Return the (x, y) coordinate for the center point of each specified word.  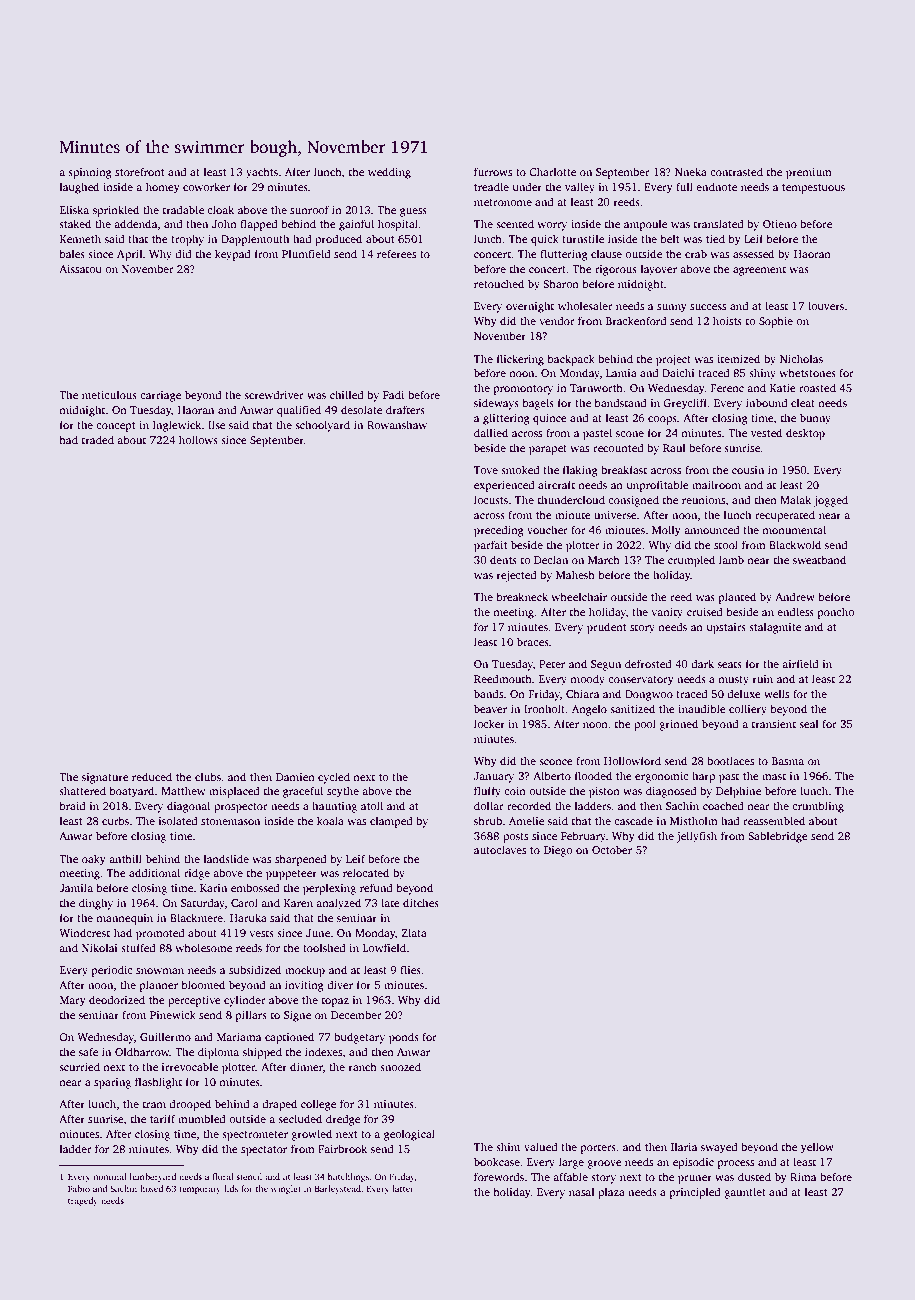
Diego (558, 851)
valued (541, 1146)
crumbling (818, 807)
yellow (817, 1148)
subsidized (255, 969)
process (736, 1164)
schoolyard (322, 426)
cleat (803, 402)
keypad (233, 255)
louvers (826, 305)
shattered (82, 790)
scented (515, 223)
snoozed (400, 1066)
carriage (160, 396)
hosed (151, 1188)
